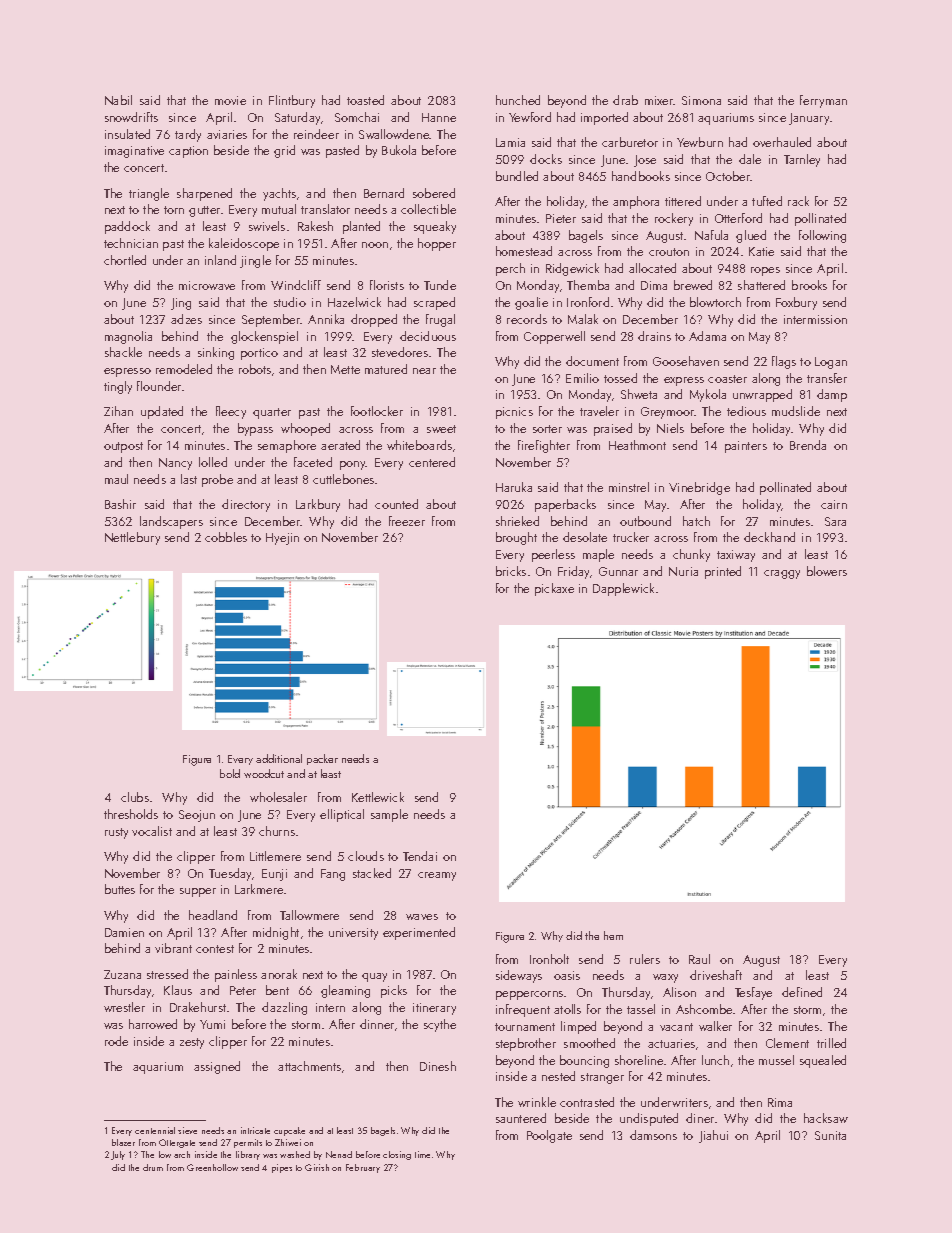  Describe the element at coordinates (699, 959) in the screenshot. I see `Raul` at that location.
